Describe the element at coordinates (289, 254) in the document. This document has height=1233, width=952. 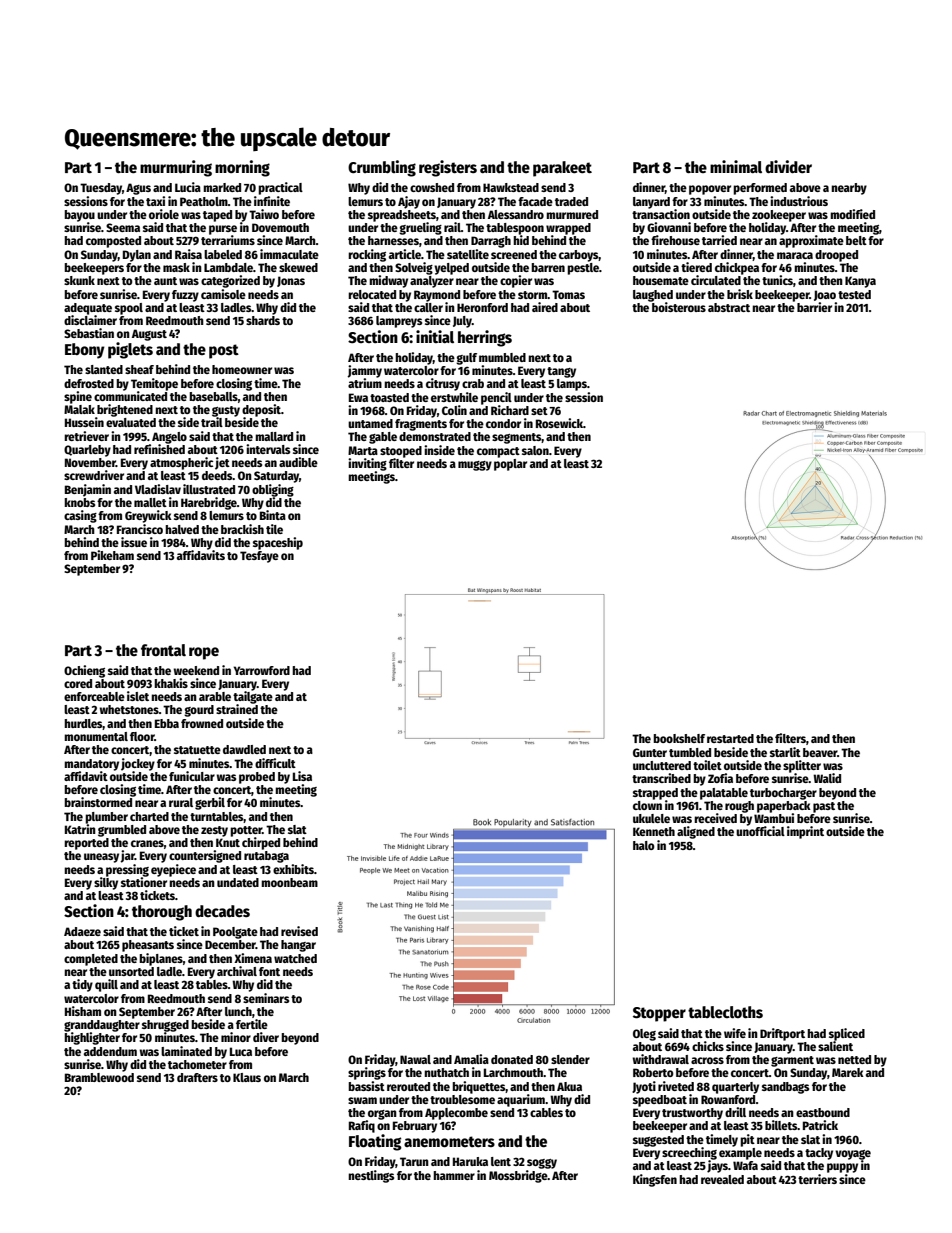
I see `immaculate` at that location.
